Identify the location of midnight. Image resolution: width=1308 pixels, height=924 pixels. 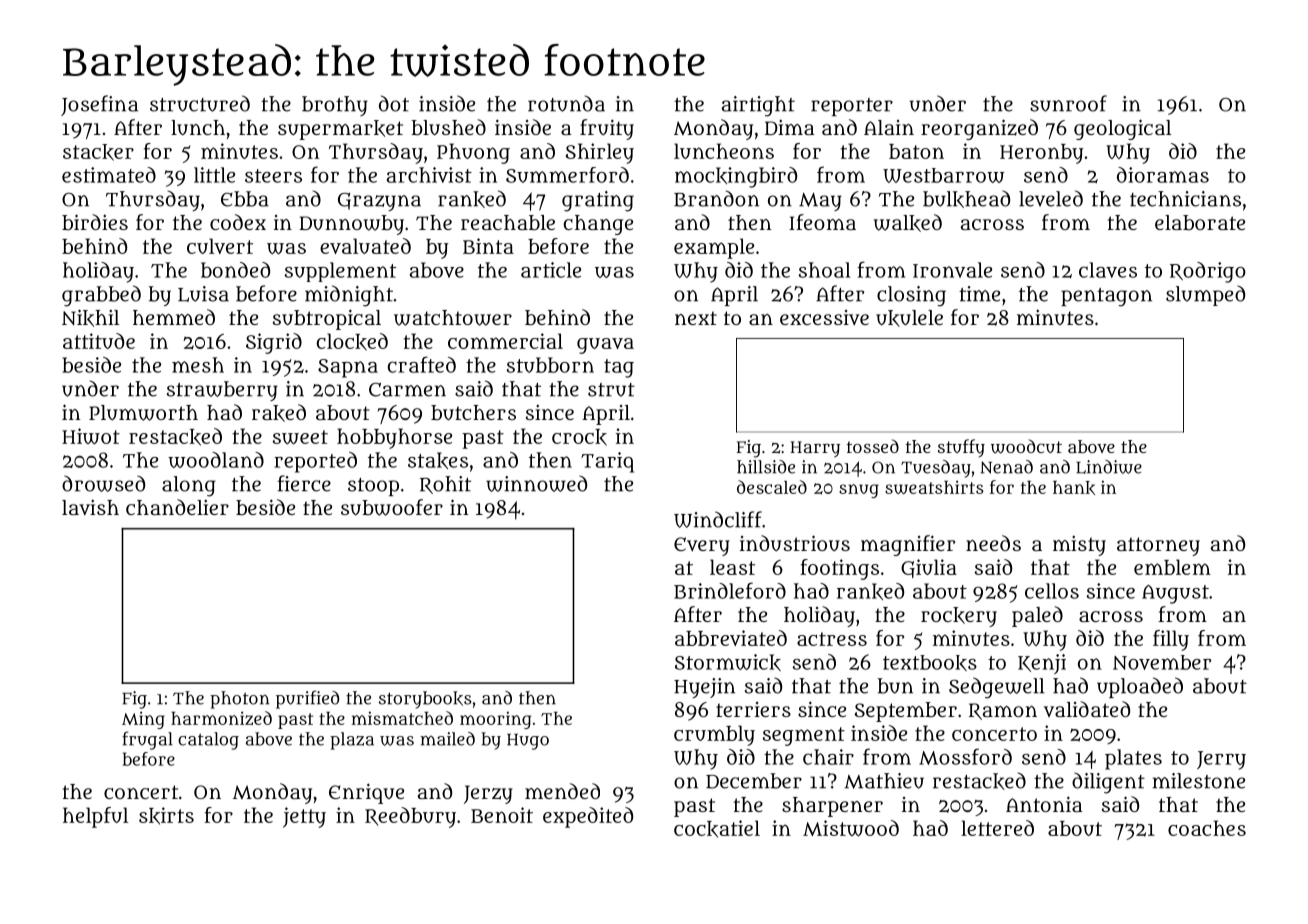
(349, 296).
